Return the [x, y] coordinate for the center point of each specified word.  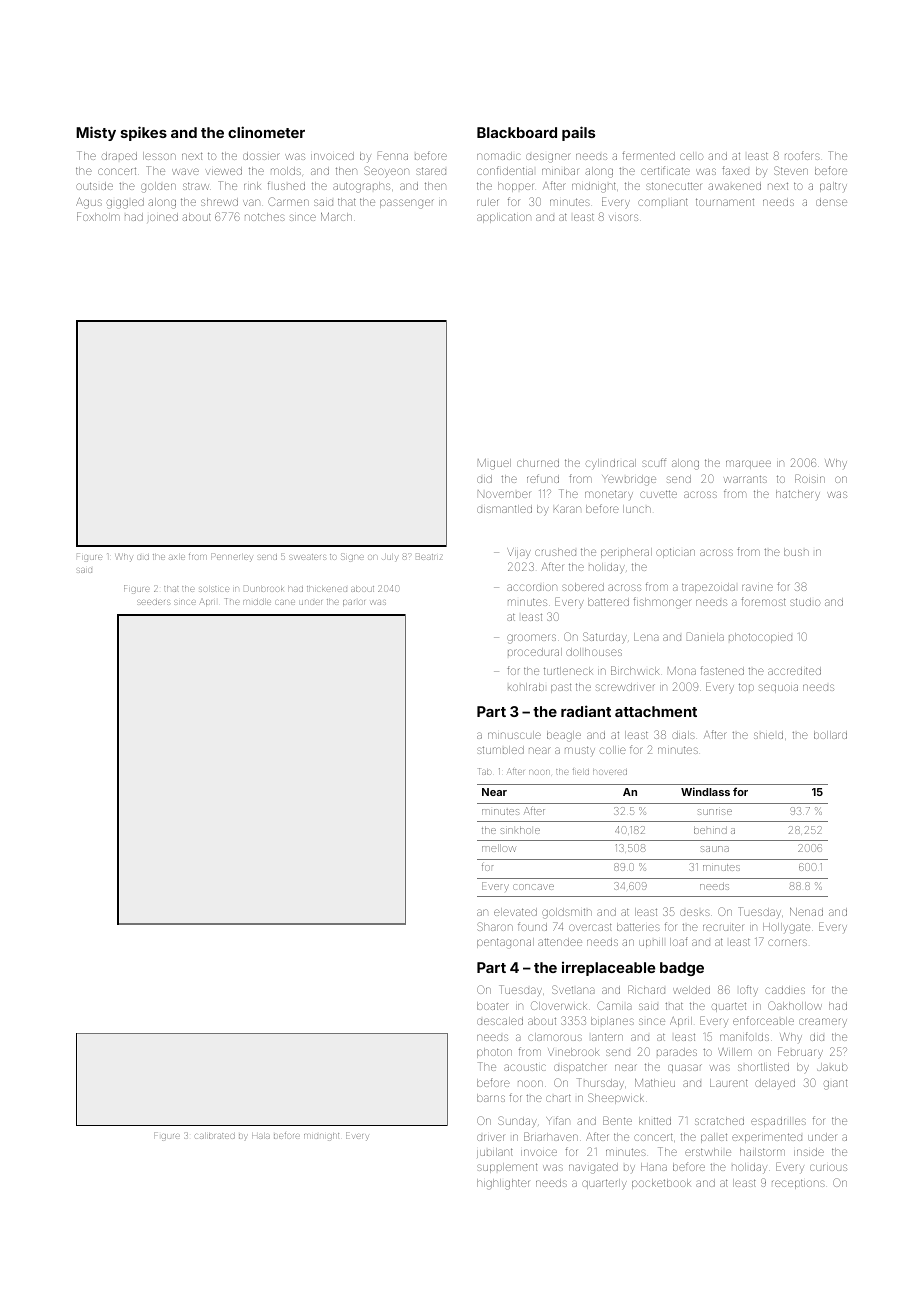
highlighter [503, 1184]
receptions [798, 1184]
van [251, 202]
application [504, 218]
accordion [532, 587]
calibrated [215, 1136]
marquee [748, 464]
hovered [610, 772]
